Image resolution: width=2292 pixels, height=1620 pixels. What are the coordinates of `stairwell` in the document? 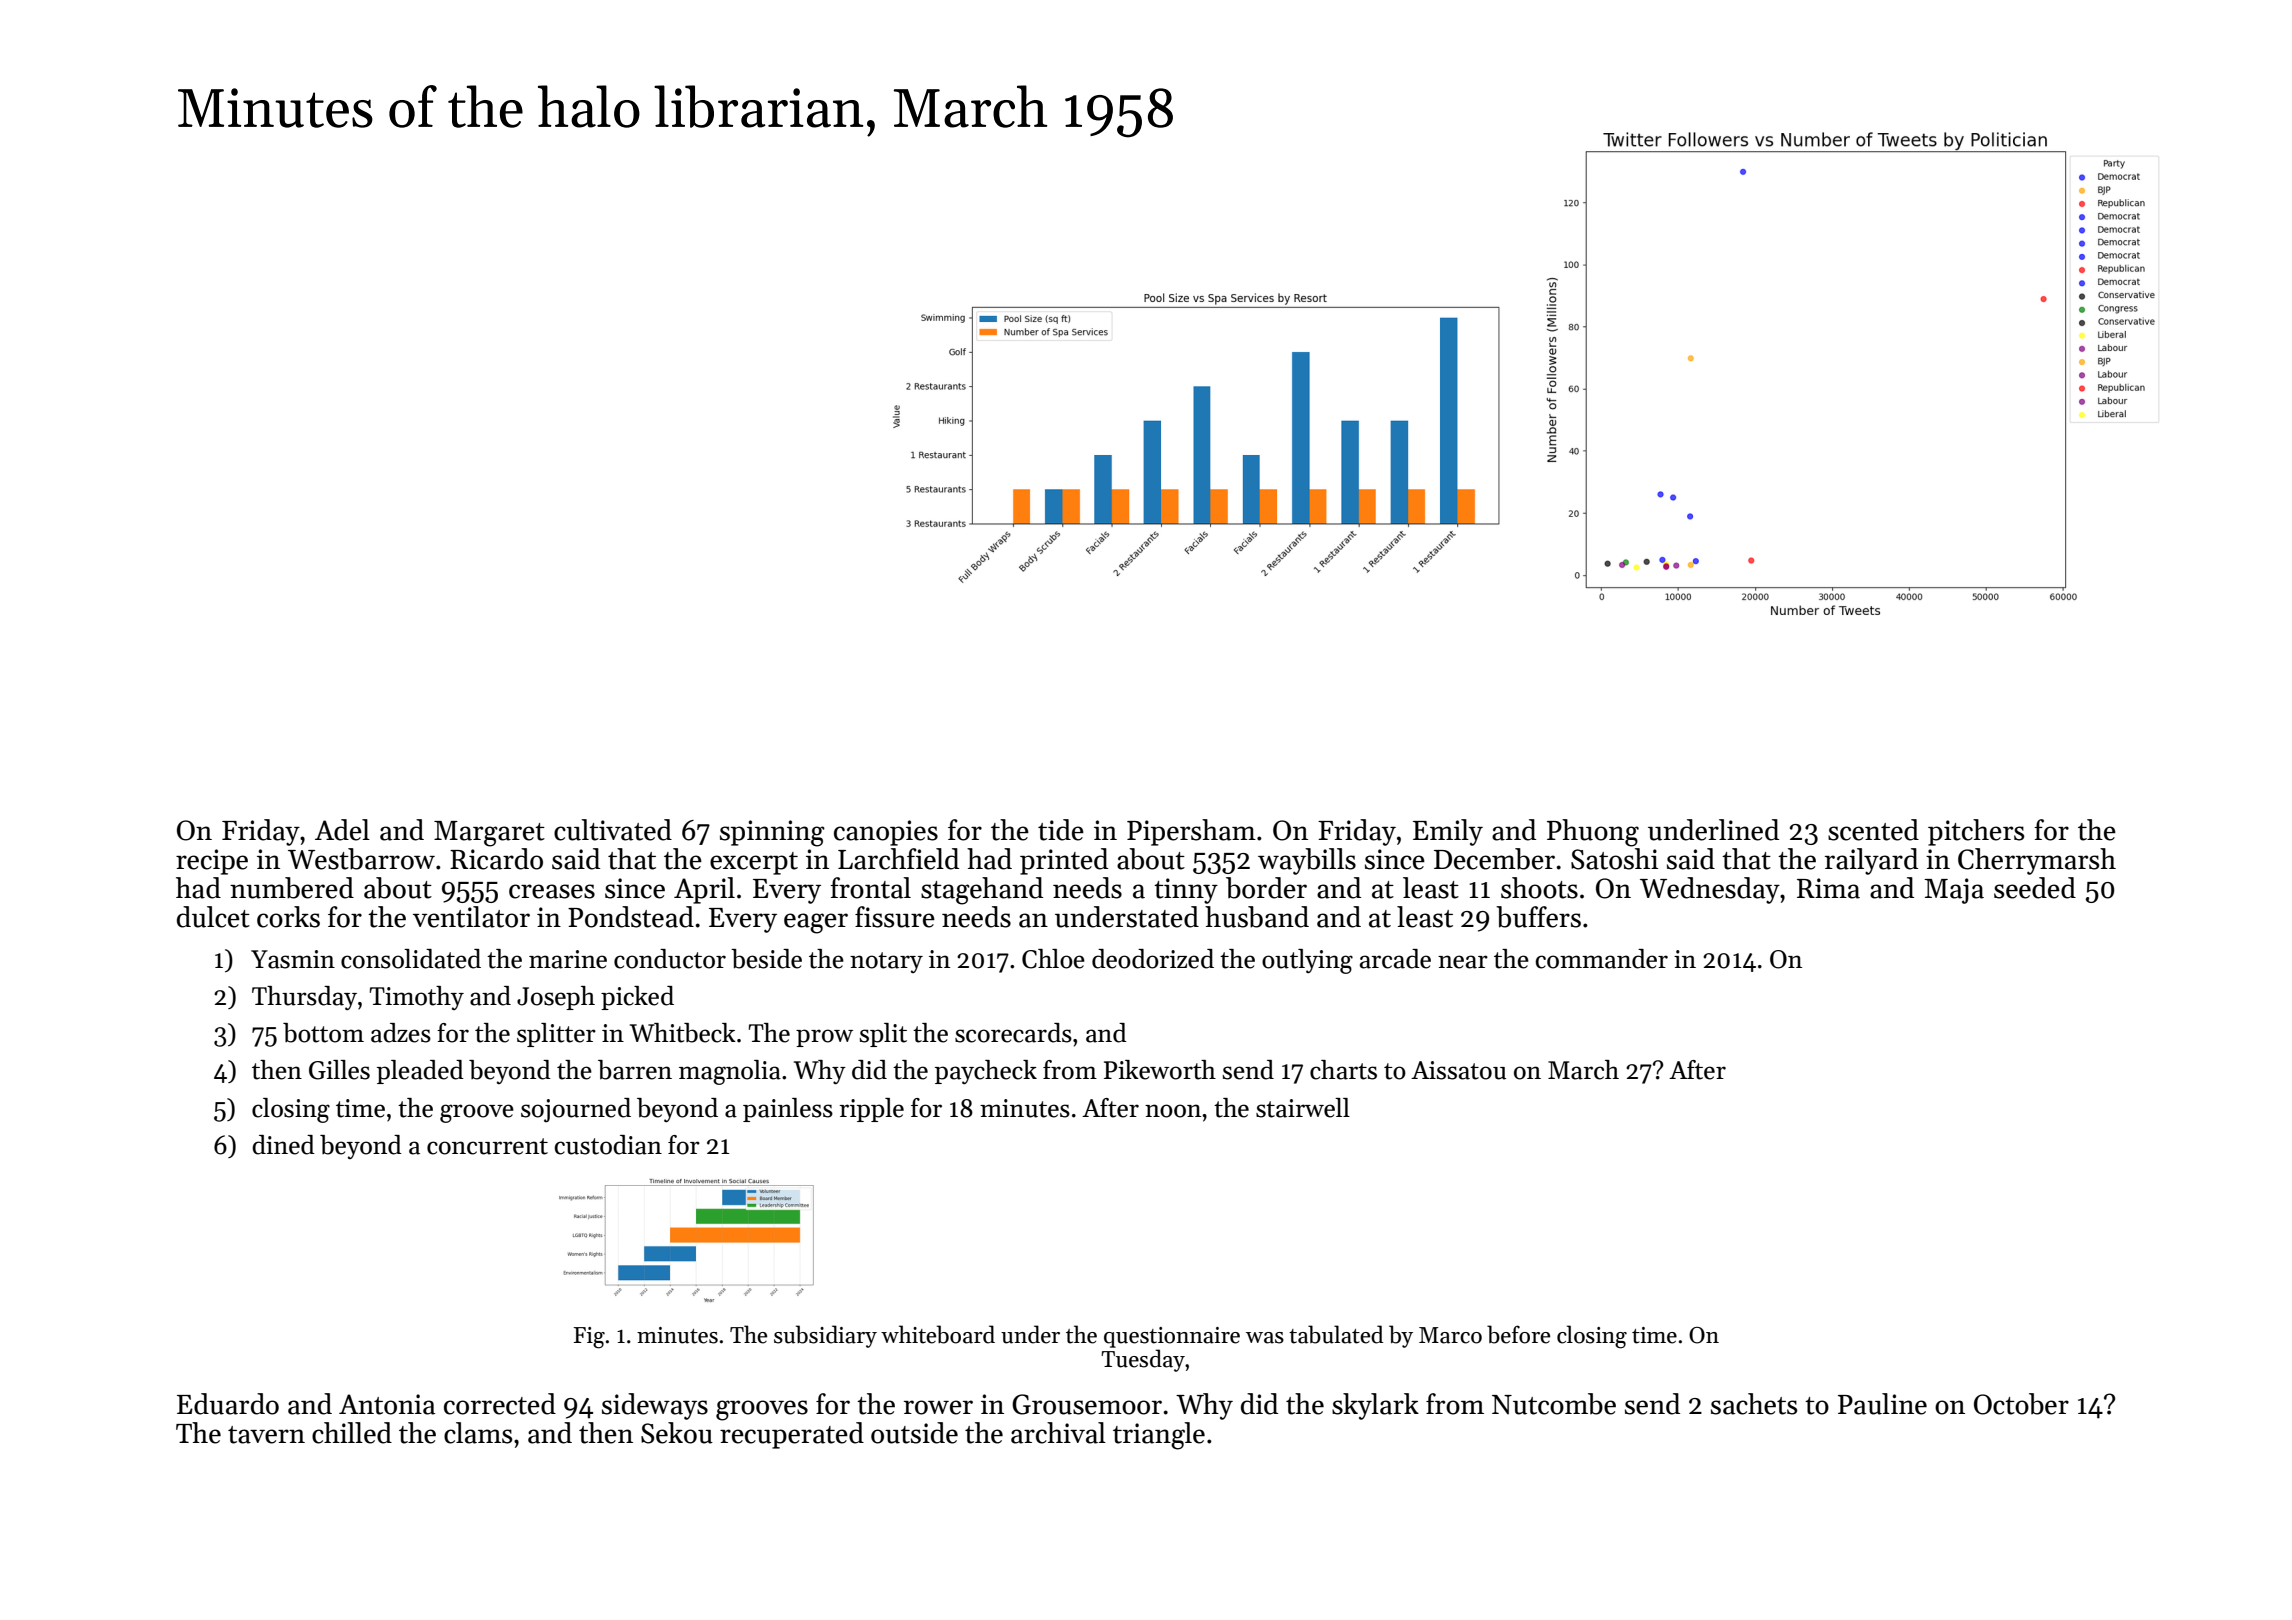 It's located at (1303, 1108).
